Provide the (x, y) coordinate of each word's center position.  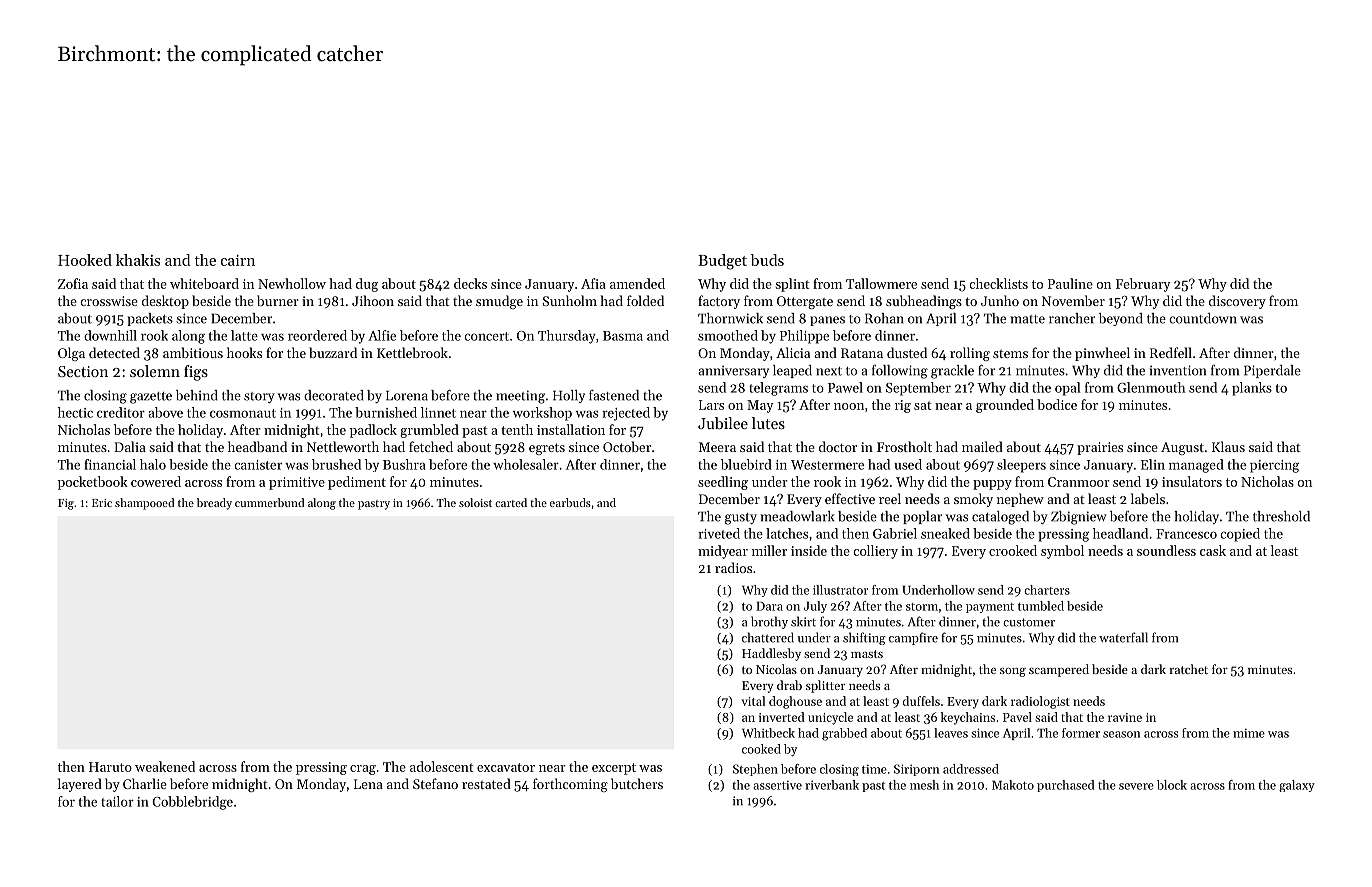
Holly (569, 396)
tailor (117, 801)
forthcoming (570, 785)
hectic (75, 412)
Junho (1000, 300)
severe (1136, 786)
